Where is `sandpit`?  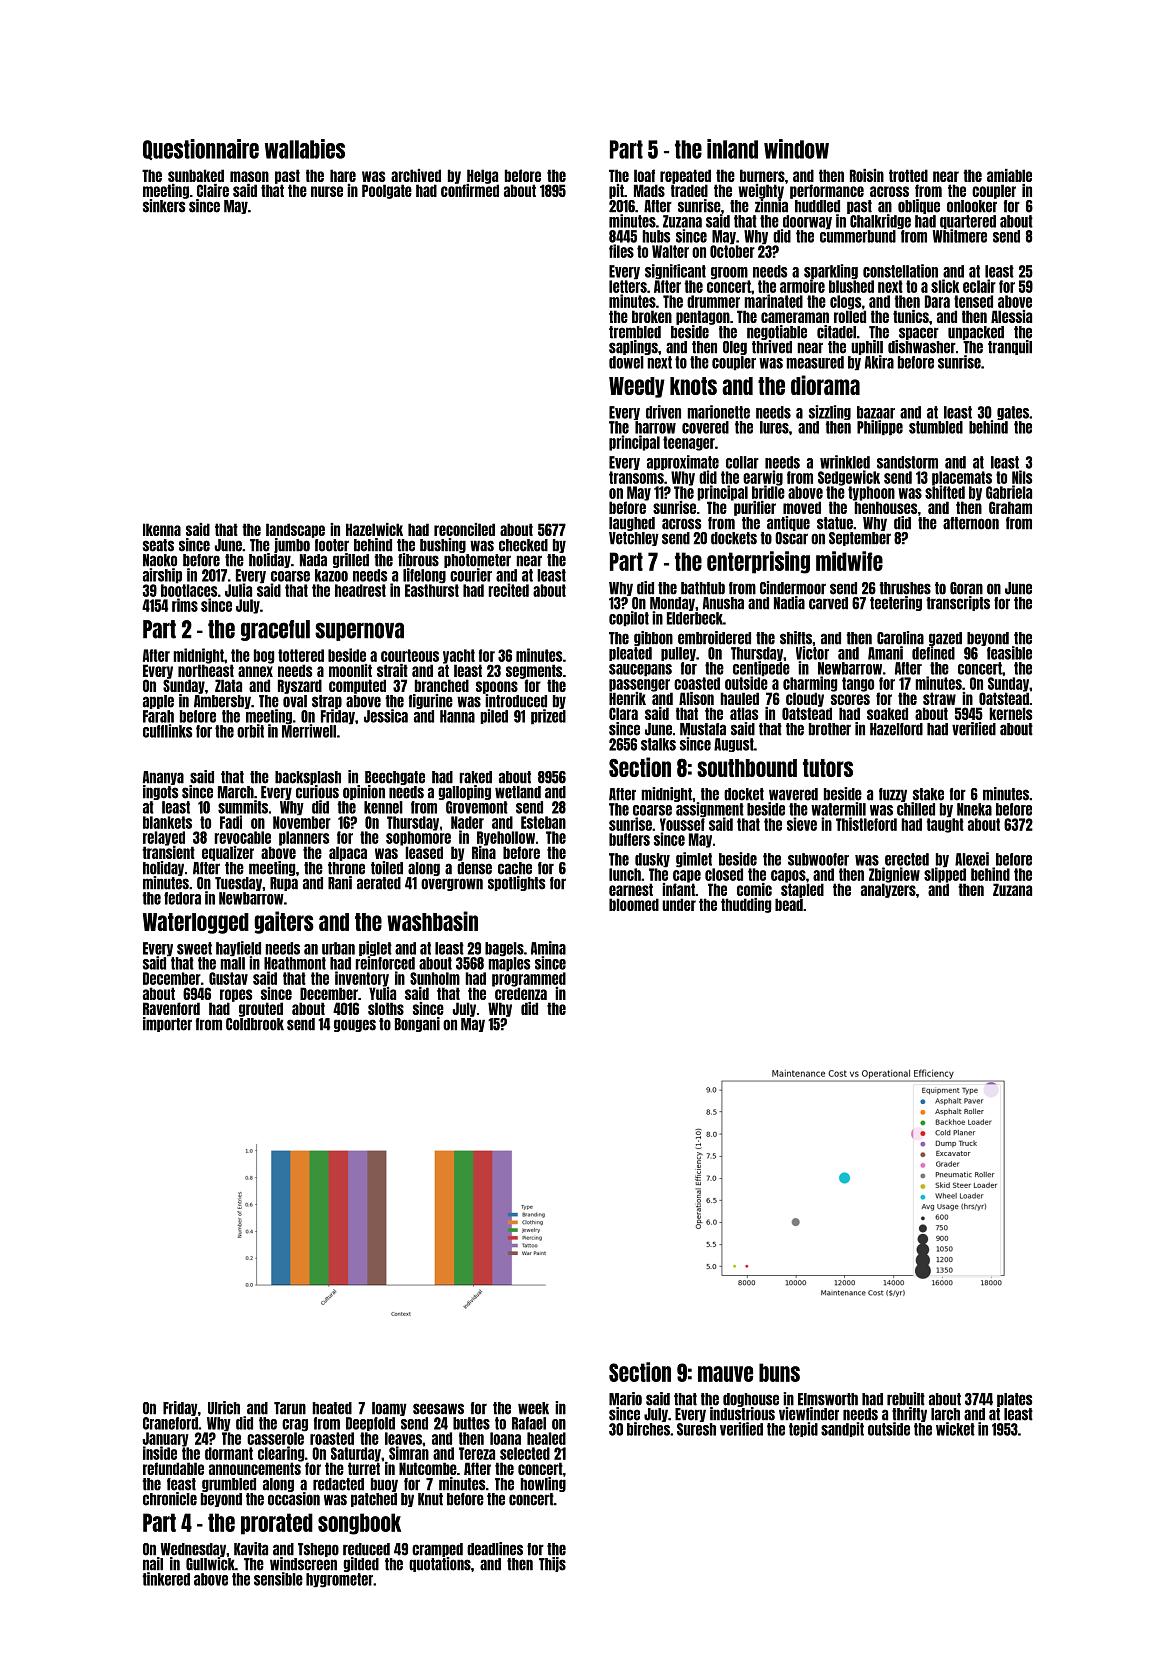 sandpit is located at coordinates (842, 1429).
